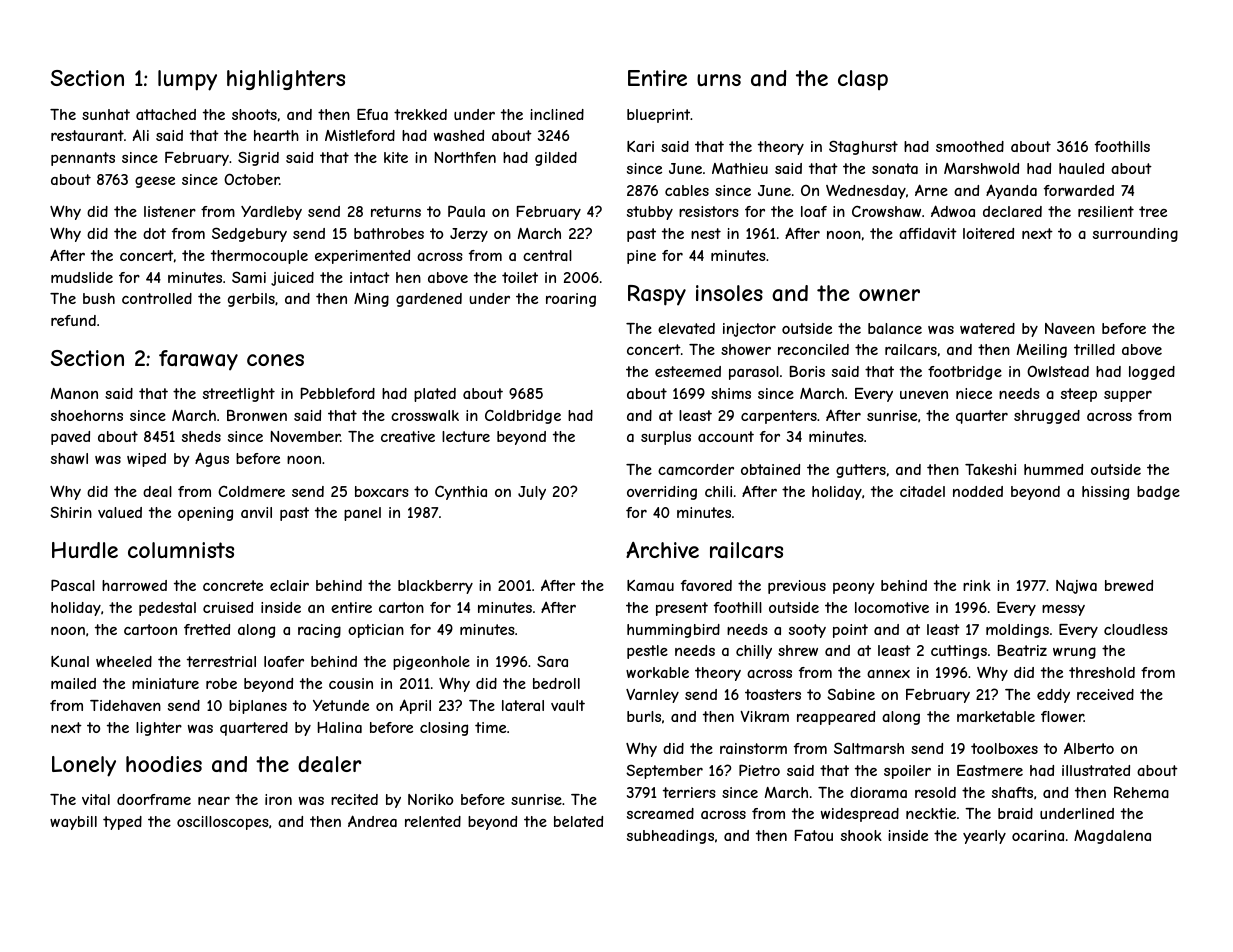 This screenshot has width=1233, height=952. What do you see at coordinates (670, 837) in the screenshot?
I see `subheadings` at bounding box center [670, 837].
